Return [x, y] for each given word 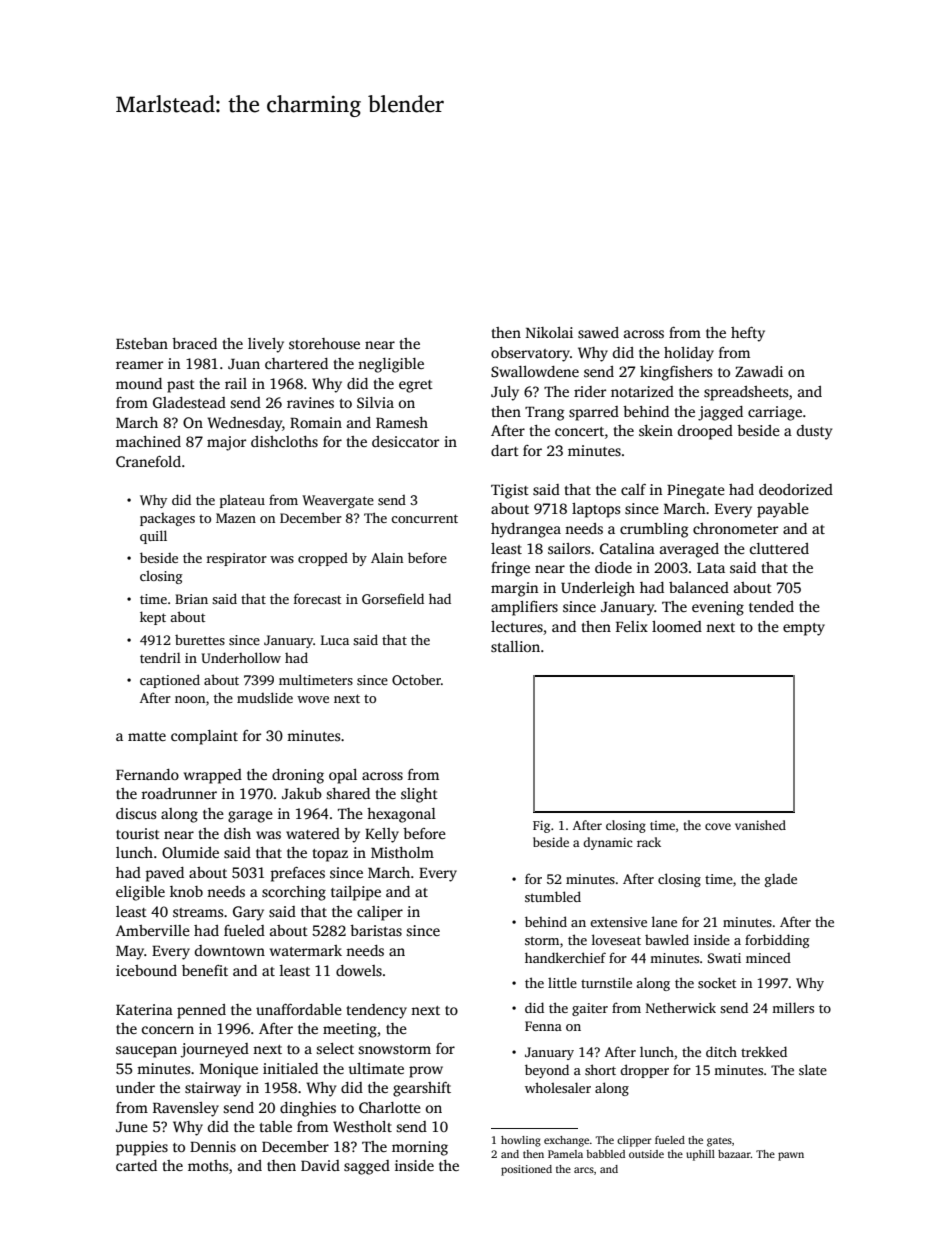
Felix [632, 626]
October [416, 680]
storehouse [324, 343]
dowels [359, 970]
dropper [644, 1071]
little [562, 982]
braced [194, 343]
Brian [191, 599]
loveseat [616, 939]
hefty [748, 334]
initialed [290, 1068]
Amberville [153, 930]
